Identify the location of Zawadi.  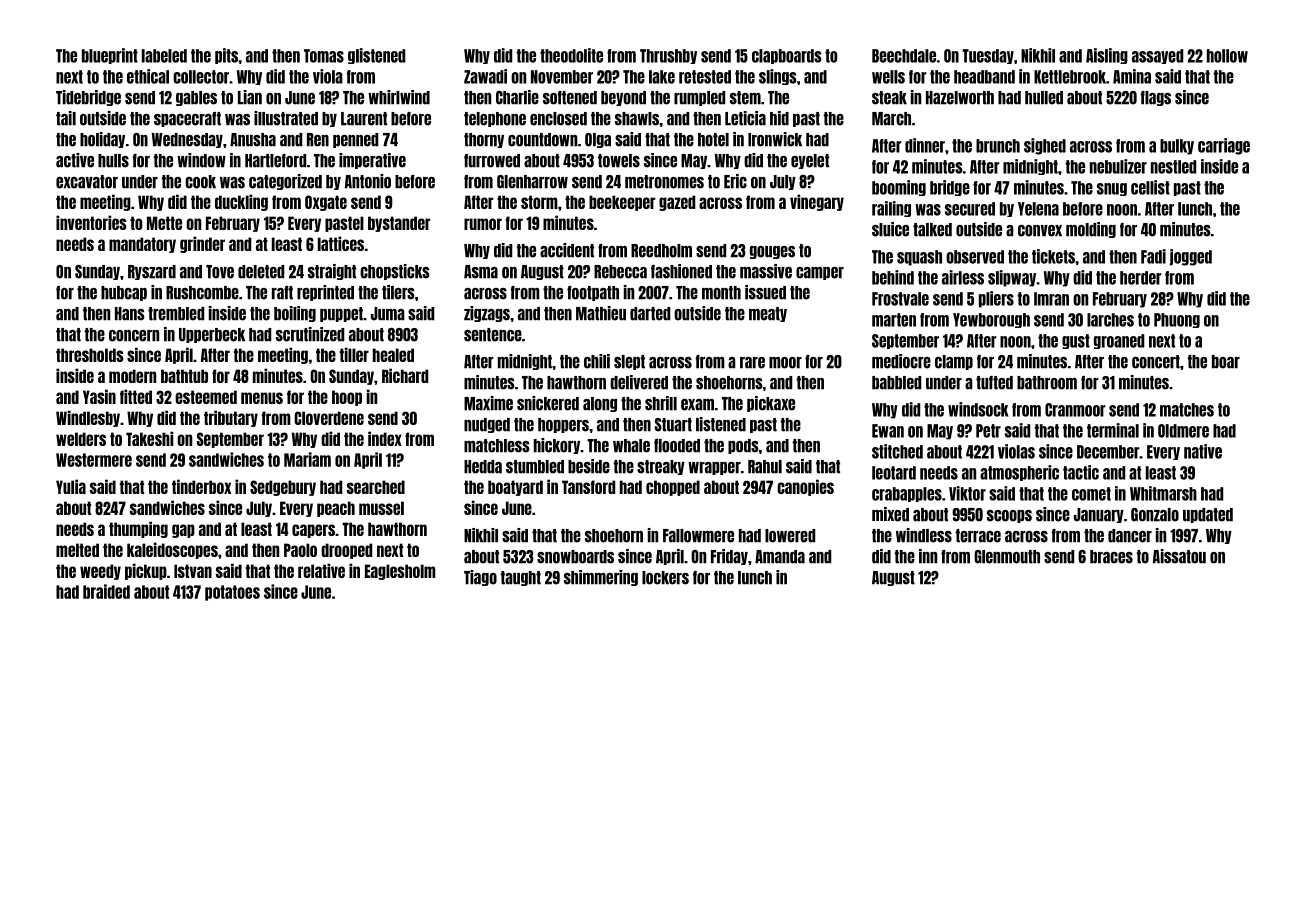
(485, 76).
